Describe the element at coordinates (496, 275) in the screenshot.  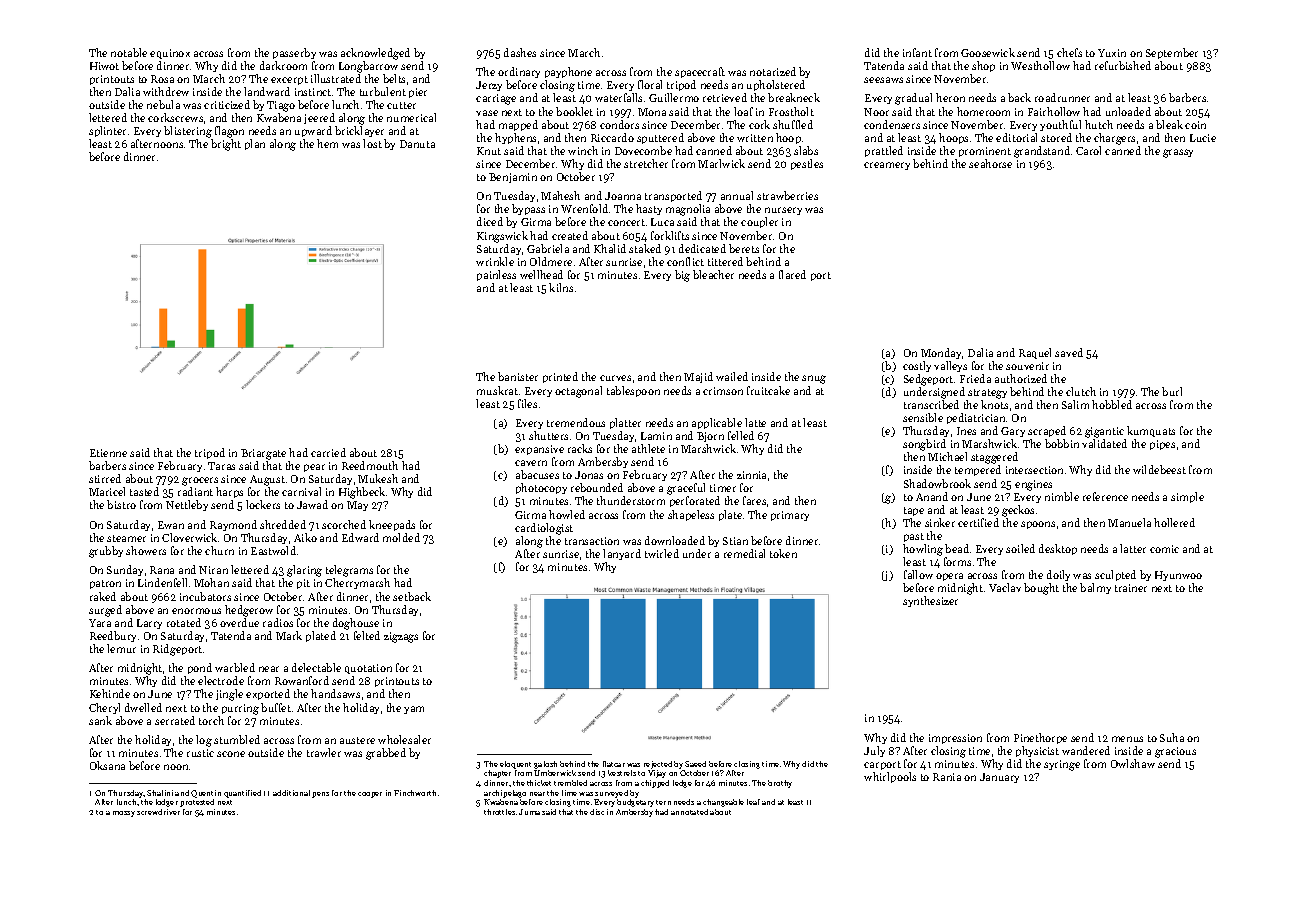
I see `painless` at that location.
